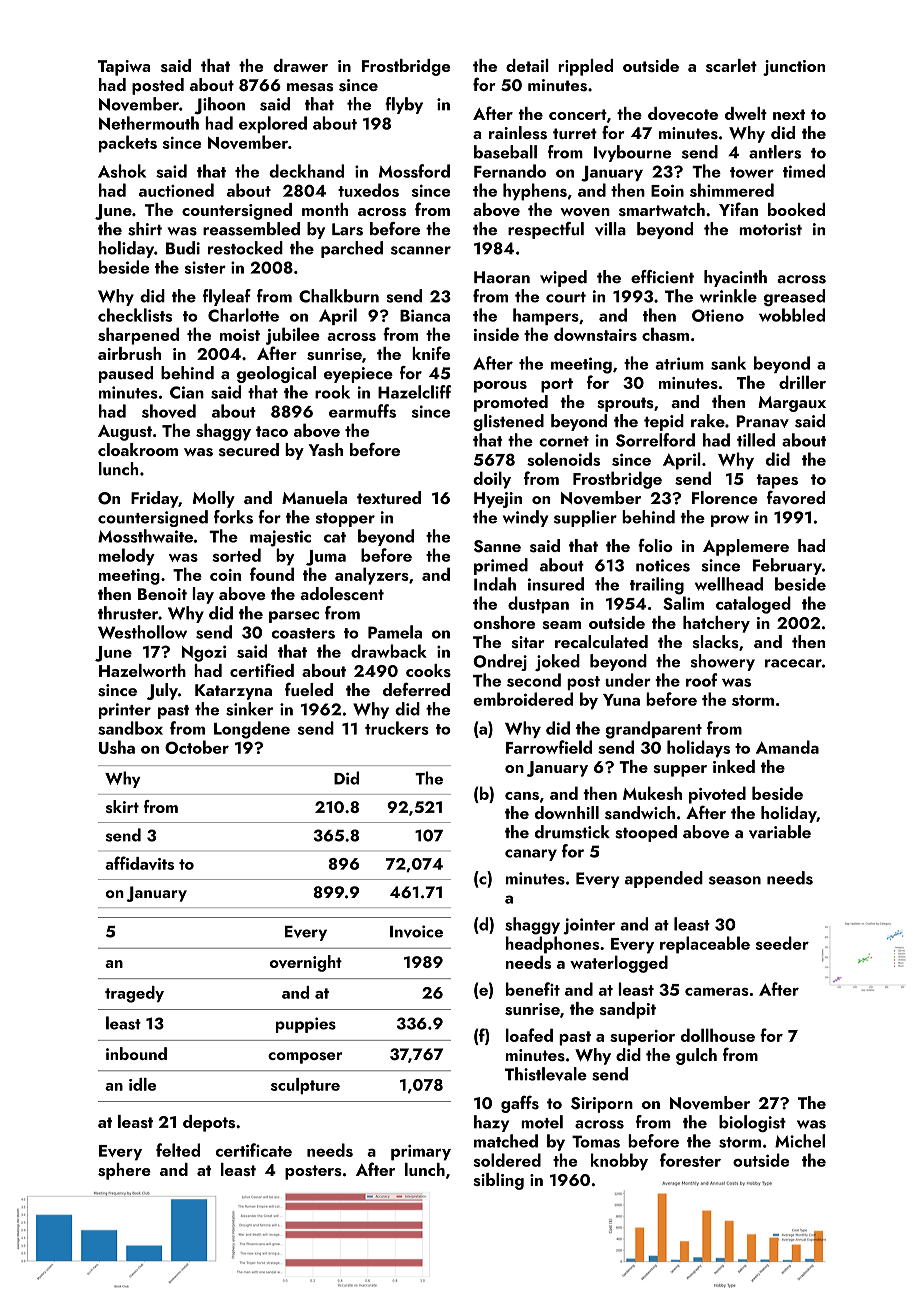 This document has width=924, height=1308. I want to click on puppies, so click(306, 1025).
